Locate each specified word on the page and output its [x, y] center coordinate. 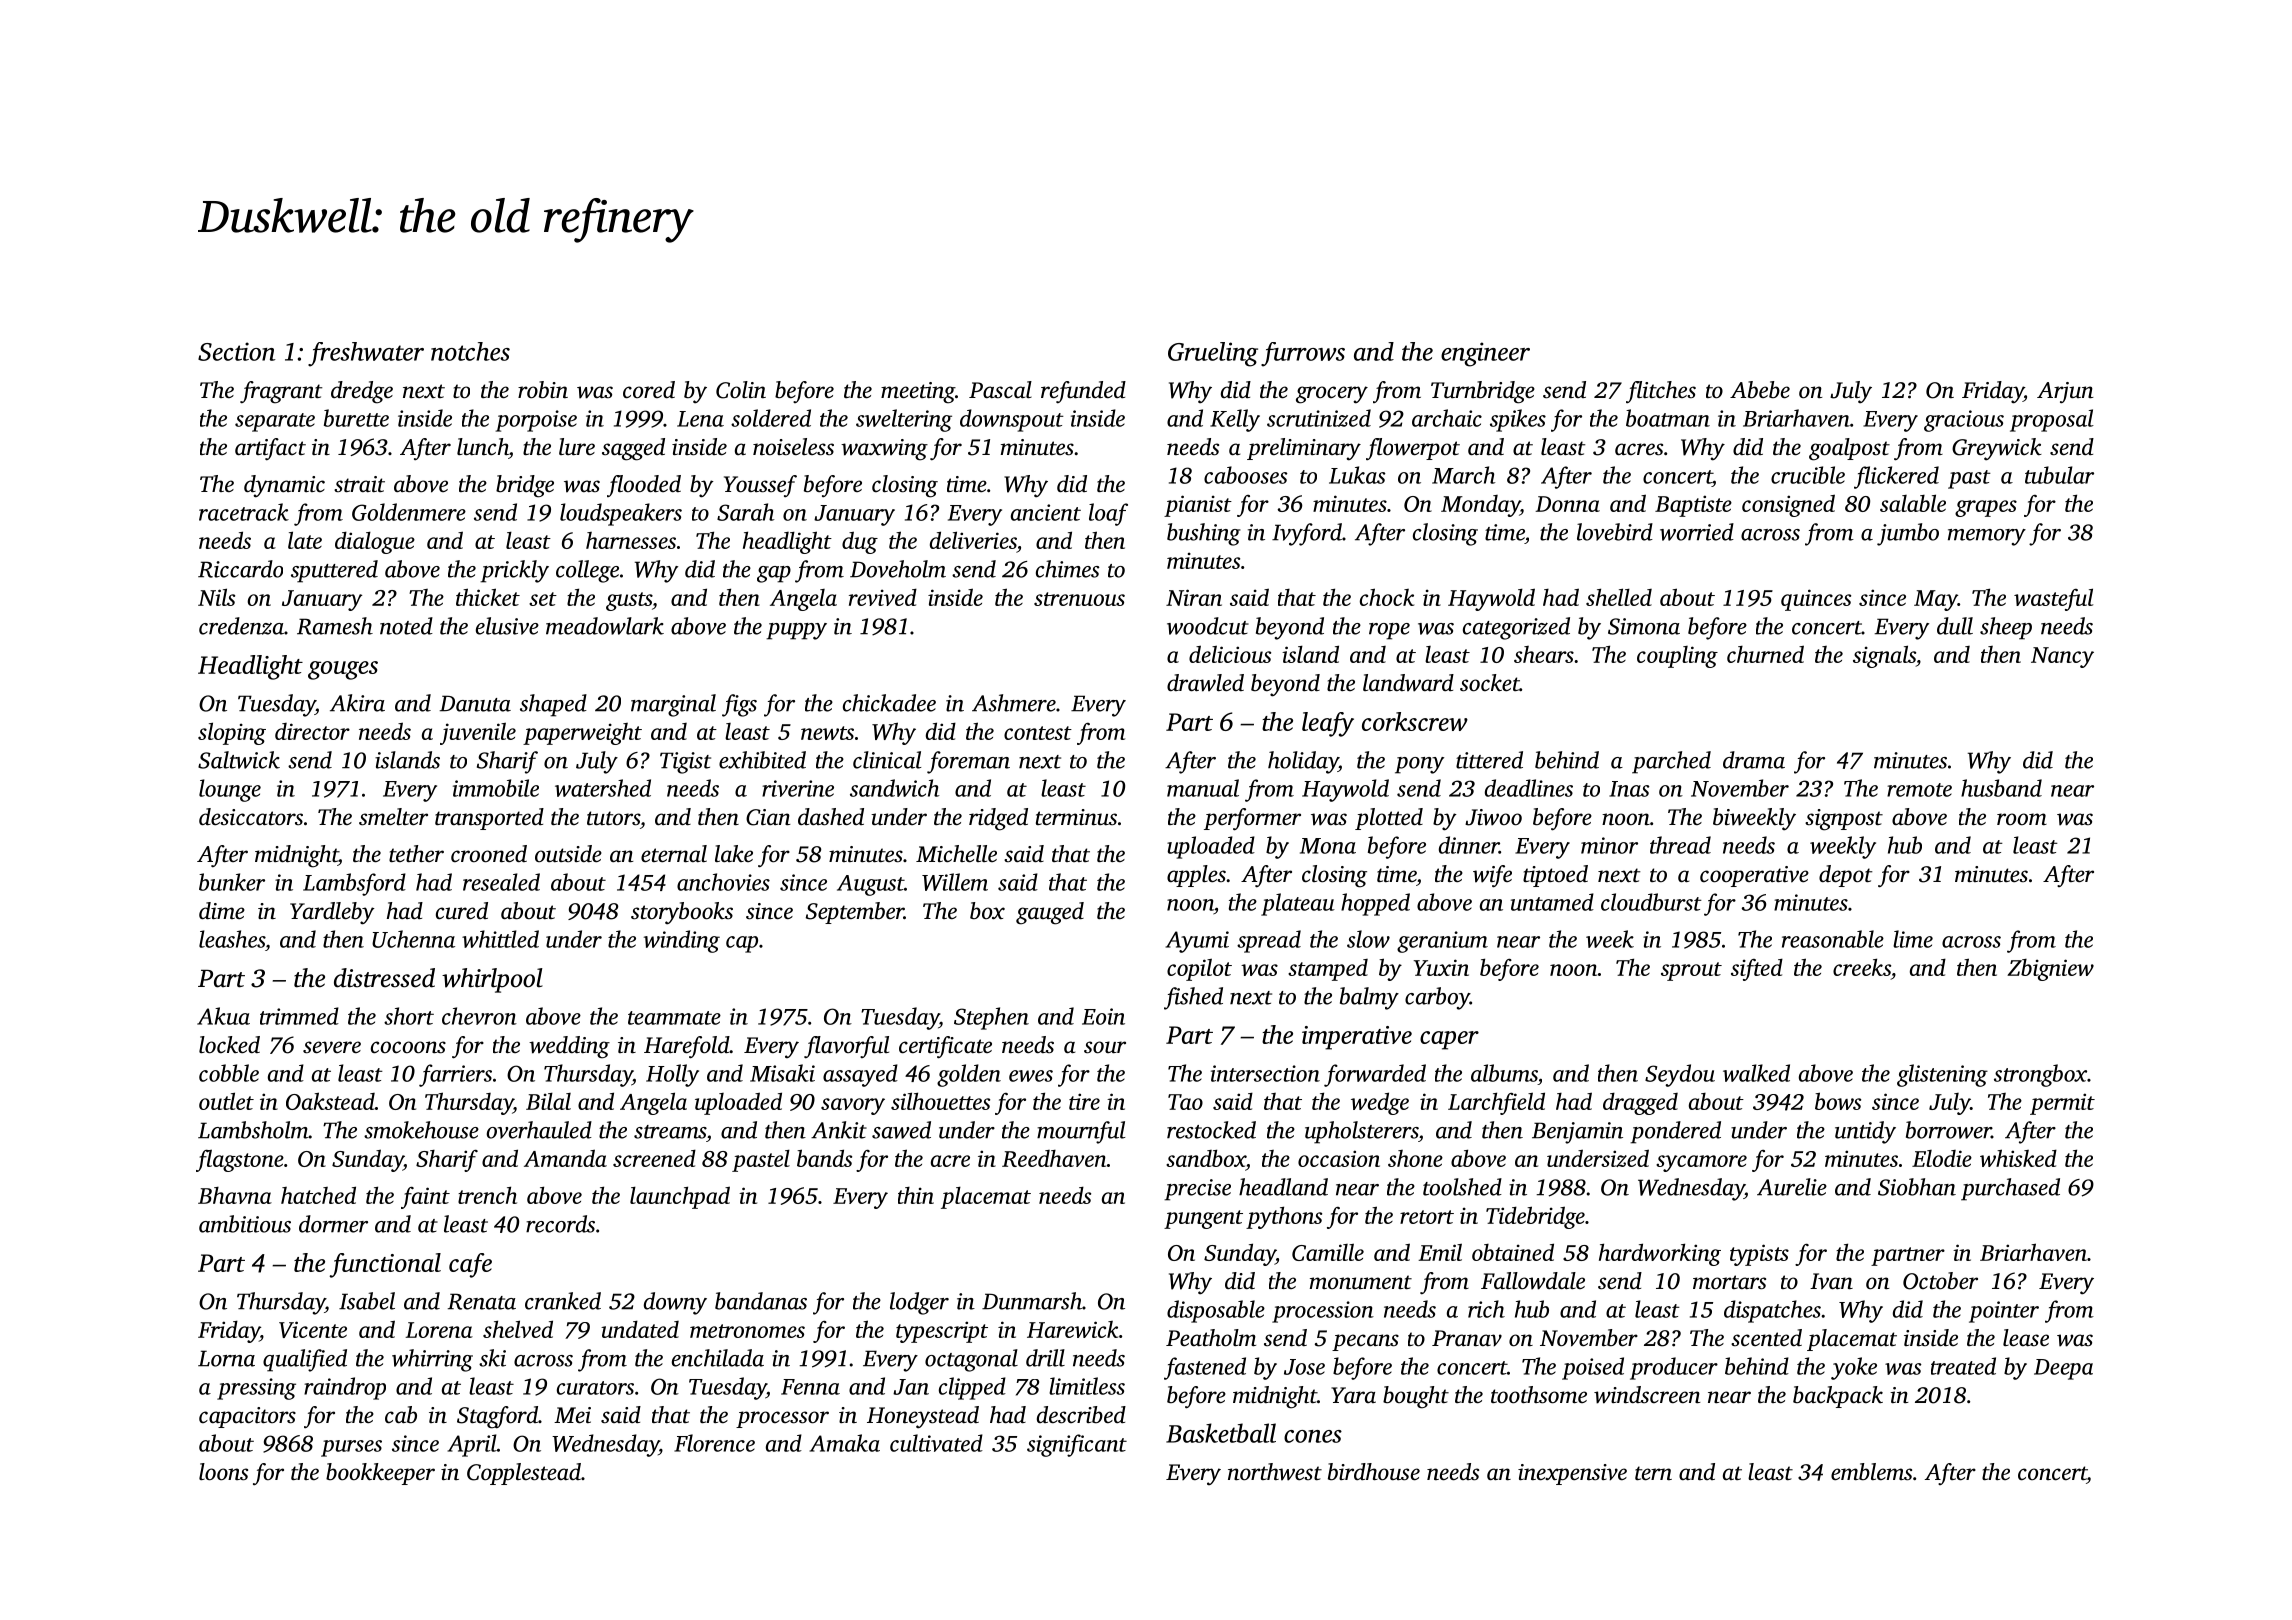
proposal [2052, 420]
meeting [918, 393]
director [312, 731]
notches [470, 351]
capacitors [247, 1417]
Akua [223, 1016]
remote [1919, 790]
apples [1196, 876]
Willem [955, 882]
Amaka [845, 1443]
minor [1609, 845]
